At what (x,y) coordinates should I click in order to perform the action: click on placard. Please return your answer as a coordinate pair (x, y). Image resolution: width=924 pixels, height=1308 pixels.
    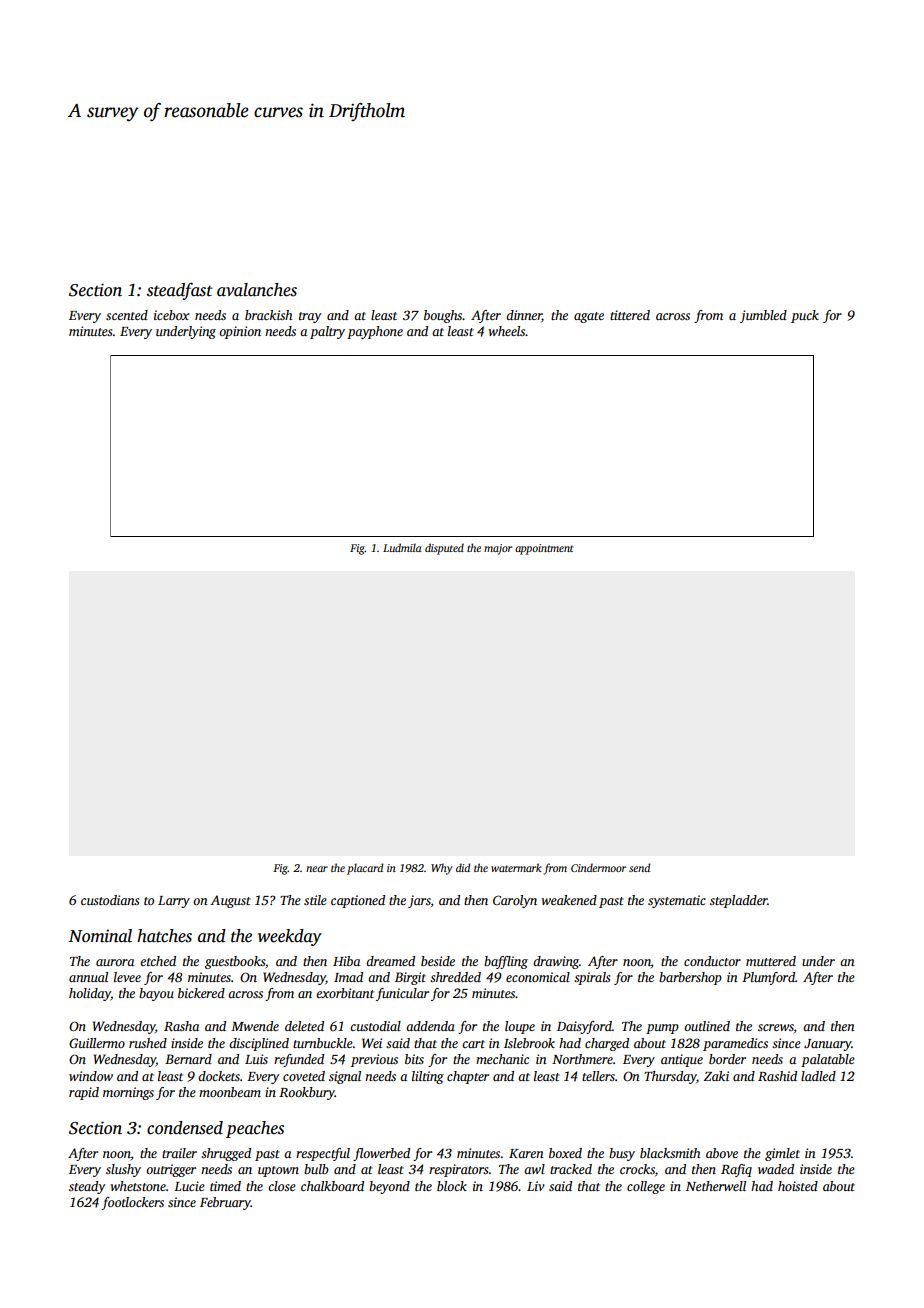
    Looking at the image, I should click on (365, 869).
